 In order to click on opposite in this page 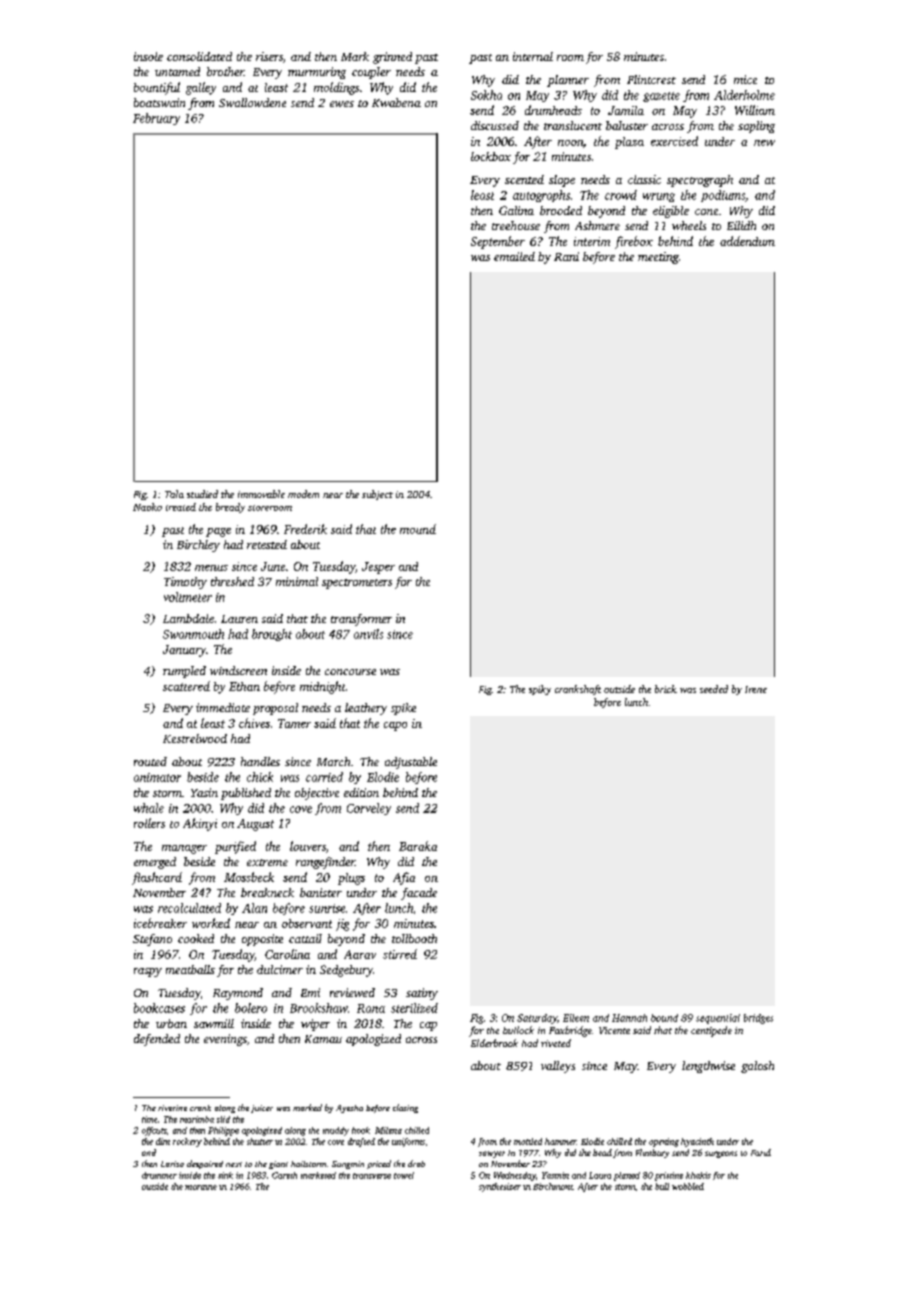, I will do `click(262, 940)`.
